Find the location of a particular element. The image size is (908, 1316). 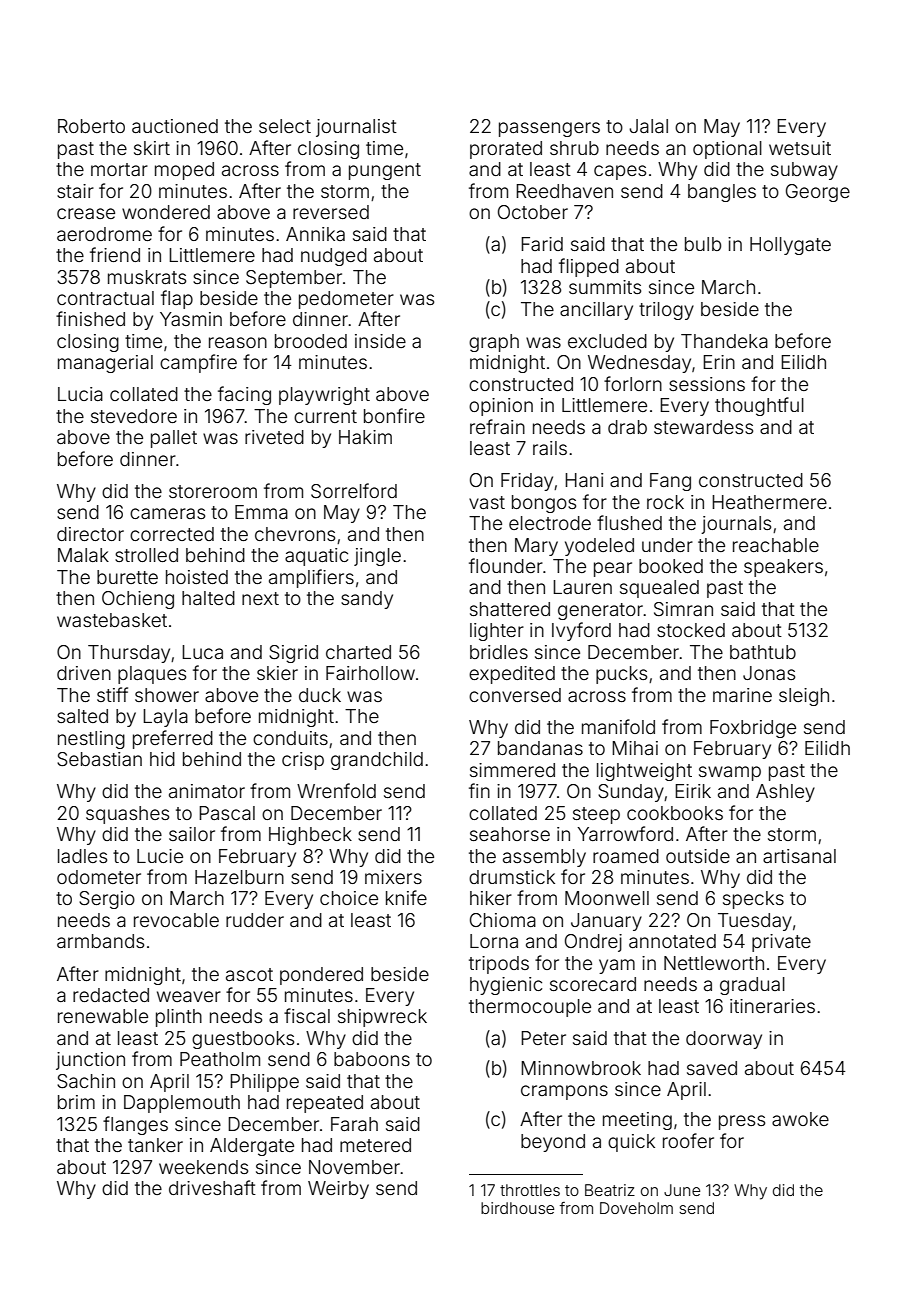

flanges is located at coordinates (135, 1125).
